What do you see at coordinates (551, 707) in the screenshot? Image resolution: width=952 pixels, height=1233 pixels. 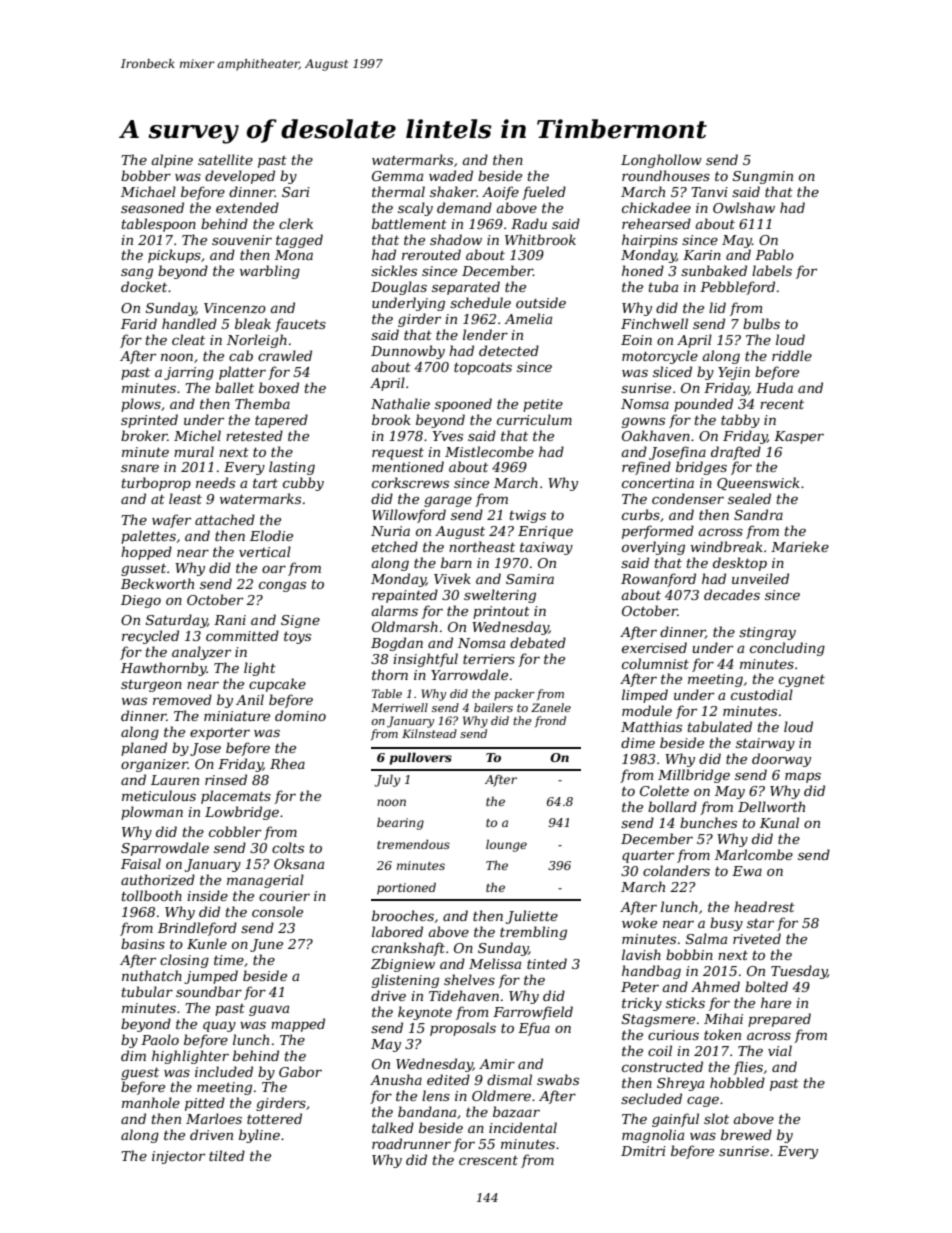 I see `Zanele` at bounding box center [551, 707].
